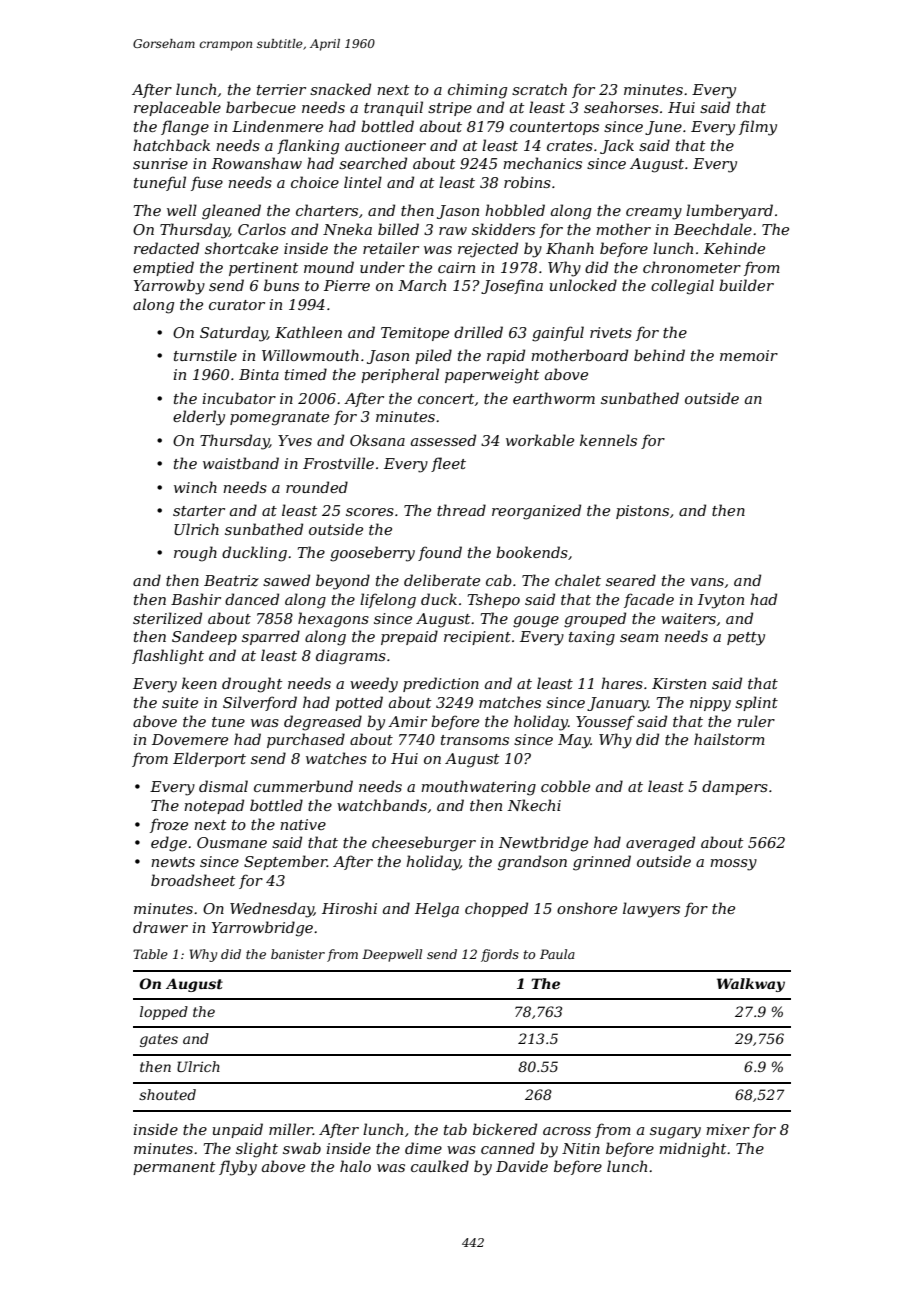  What do you see at coordinates (534, 805) in the screenshot?
I see `Nkechi` at bounding box center [534, 805].
